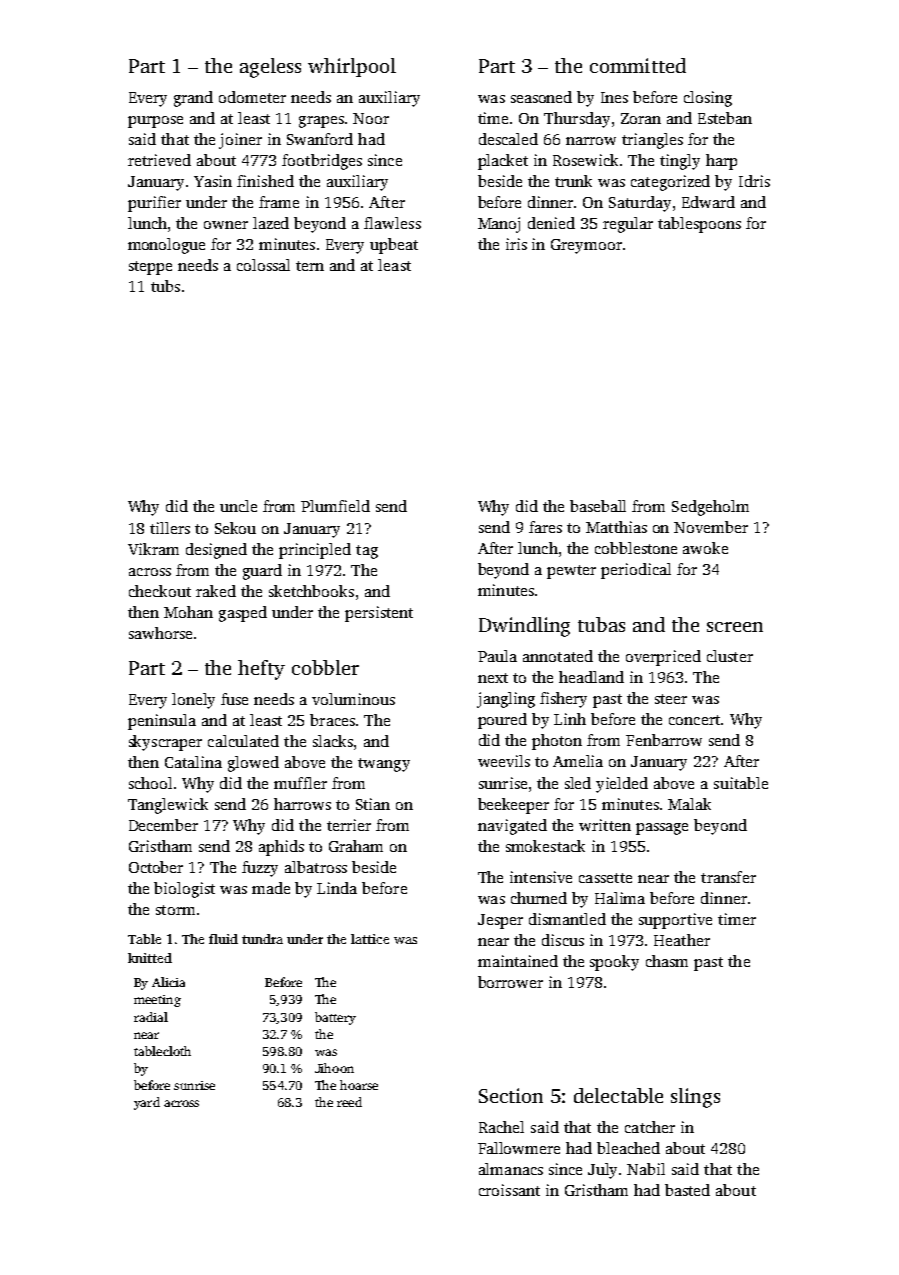 The height and width of the page is (1275, 899). What do you see at coordinates (262, 572) in the page?
I see `guard` at bounding box center [262, 572].
